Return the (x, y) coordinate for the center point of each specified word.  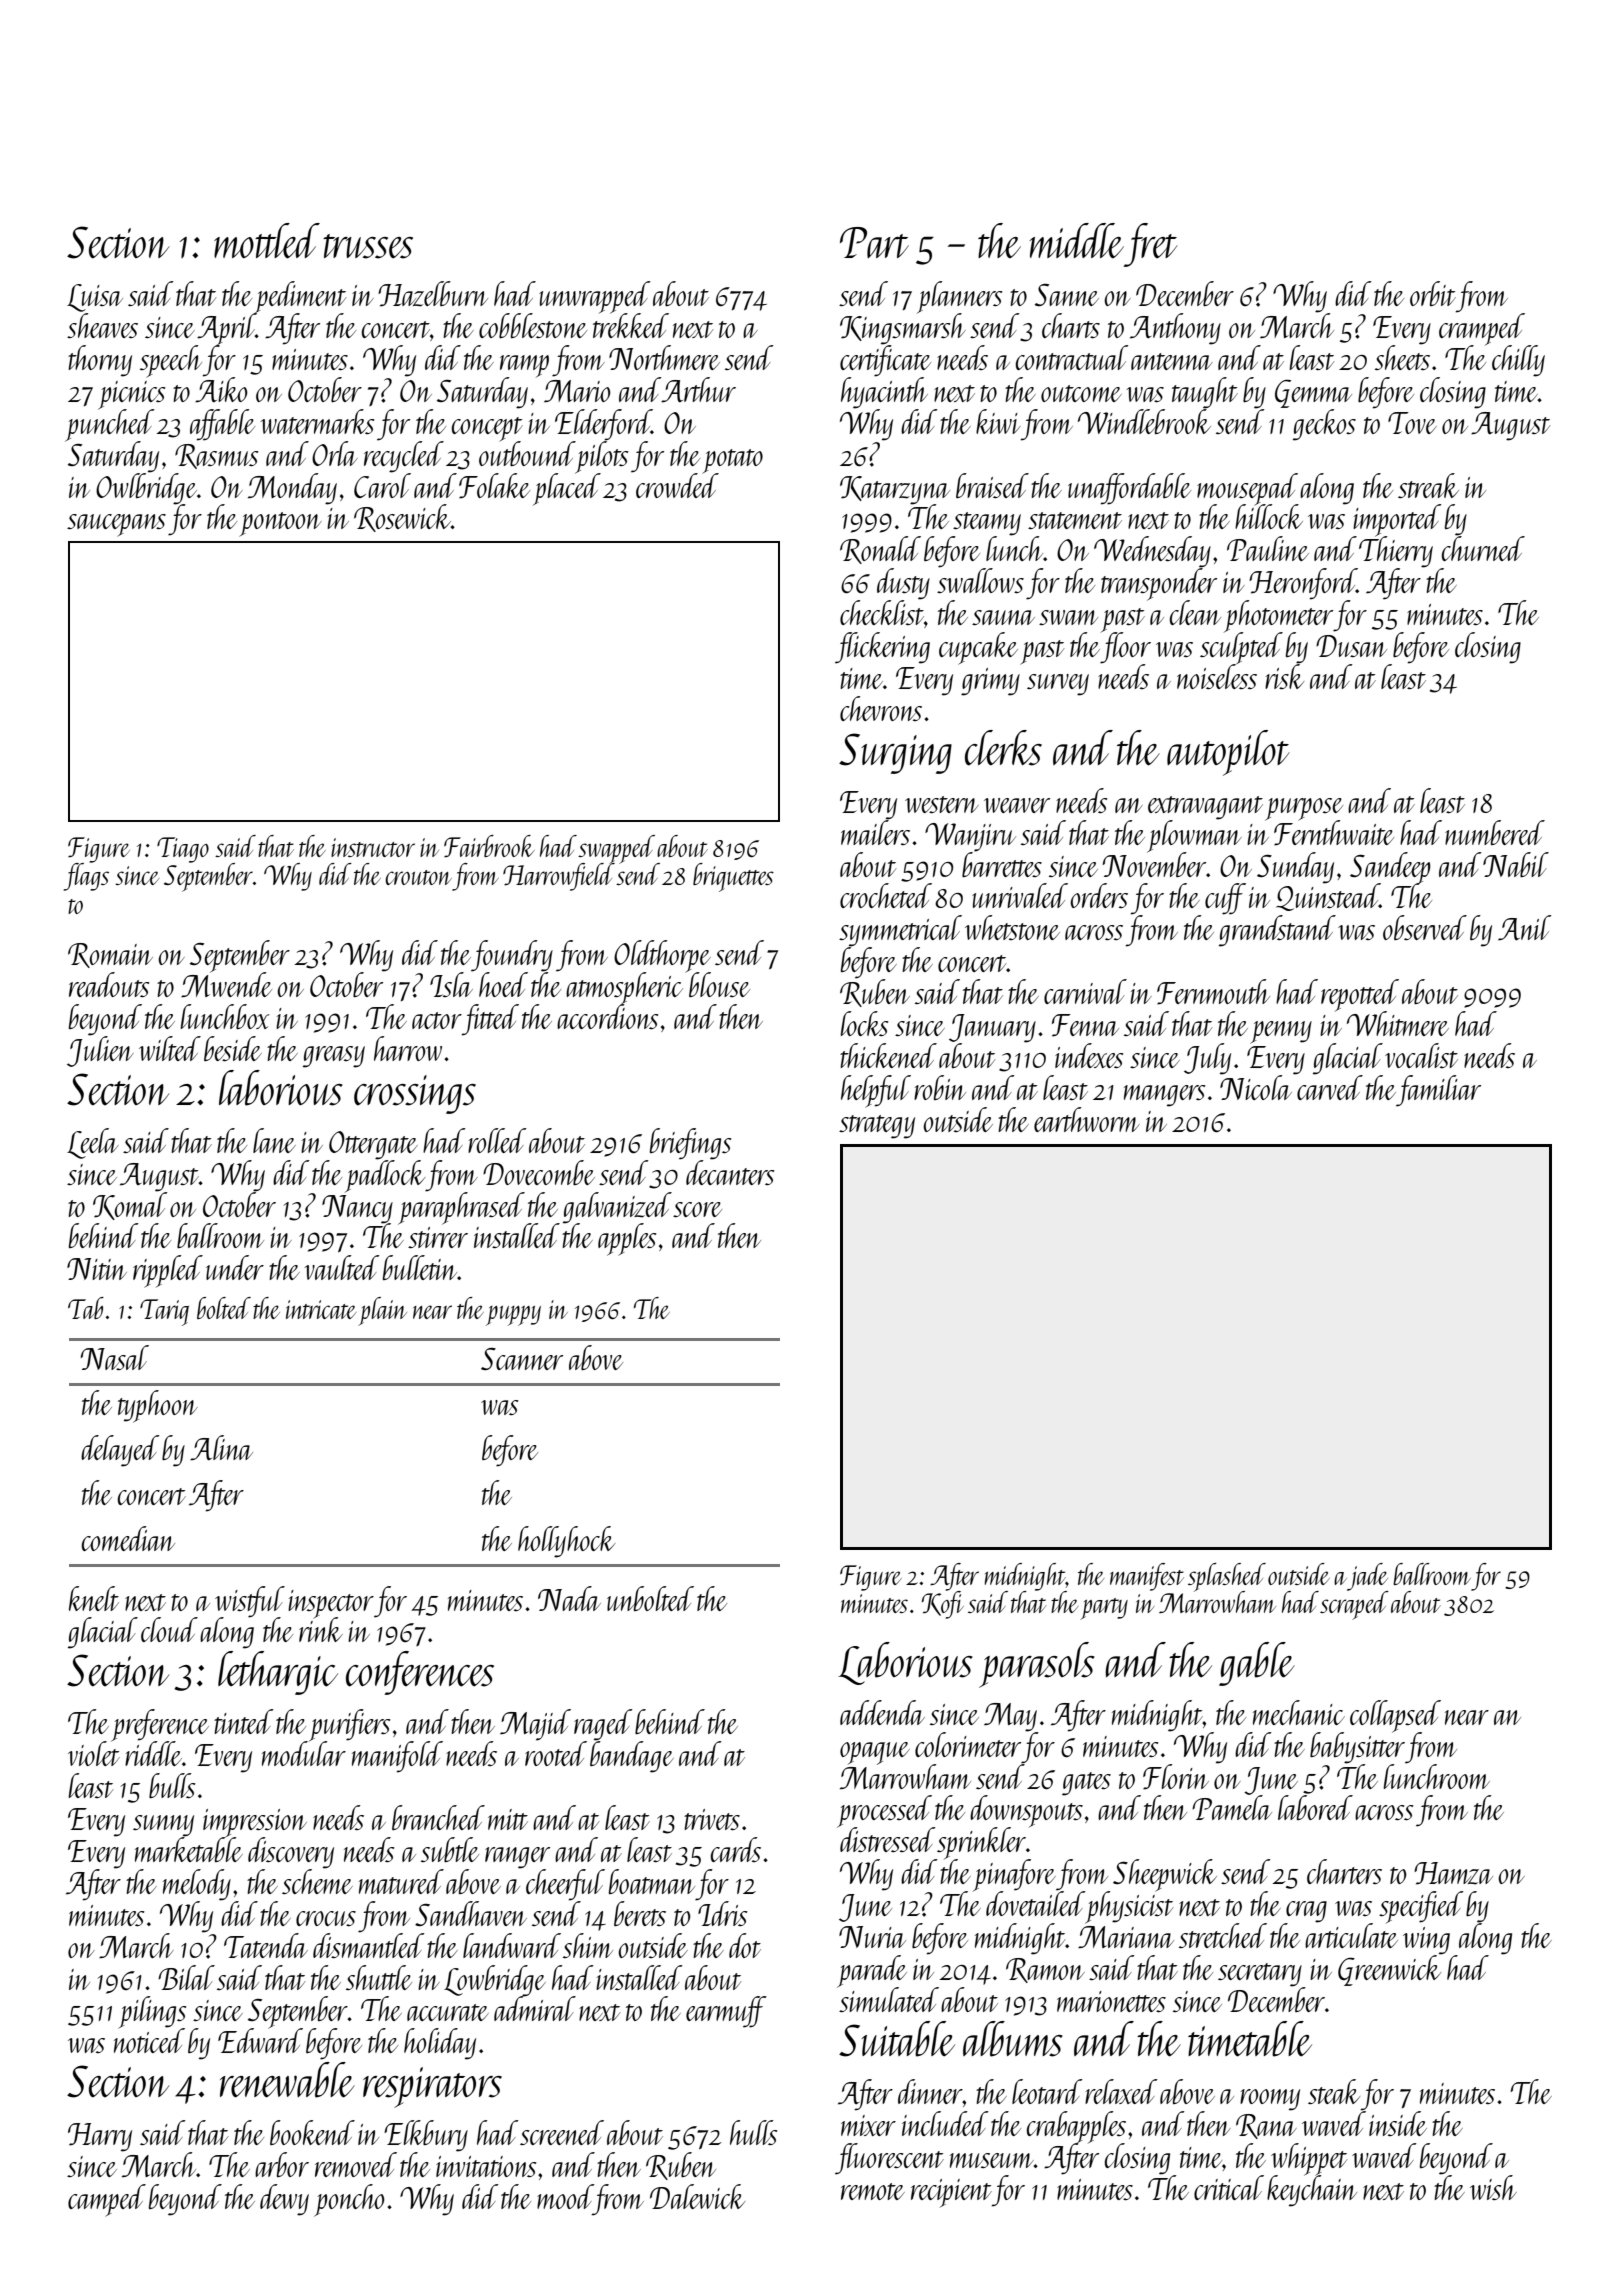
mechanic (1299, 1712)
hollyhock (566, 1542)
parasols (1037, 1665)
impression (255, 1823)
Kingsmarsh (903, 329)
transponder (1159, 584)
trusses (368, 246)
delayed (120, 1451)
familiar (1438, 1091)
